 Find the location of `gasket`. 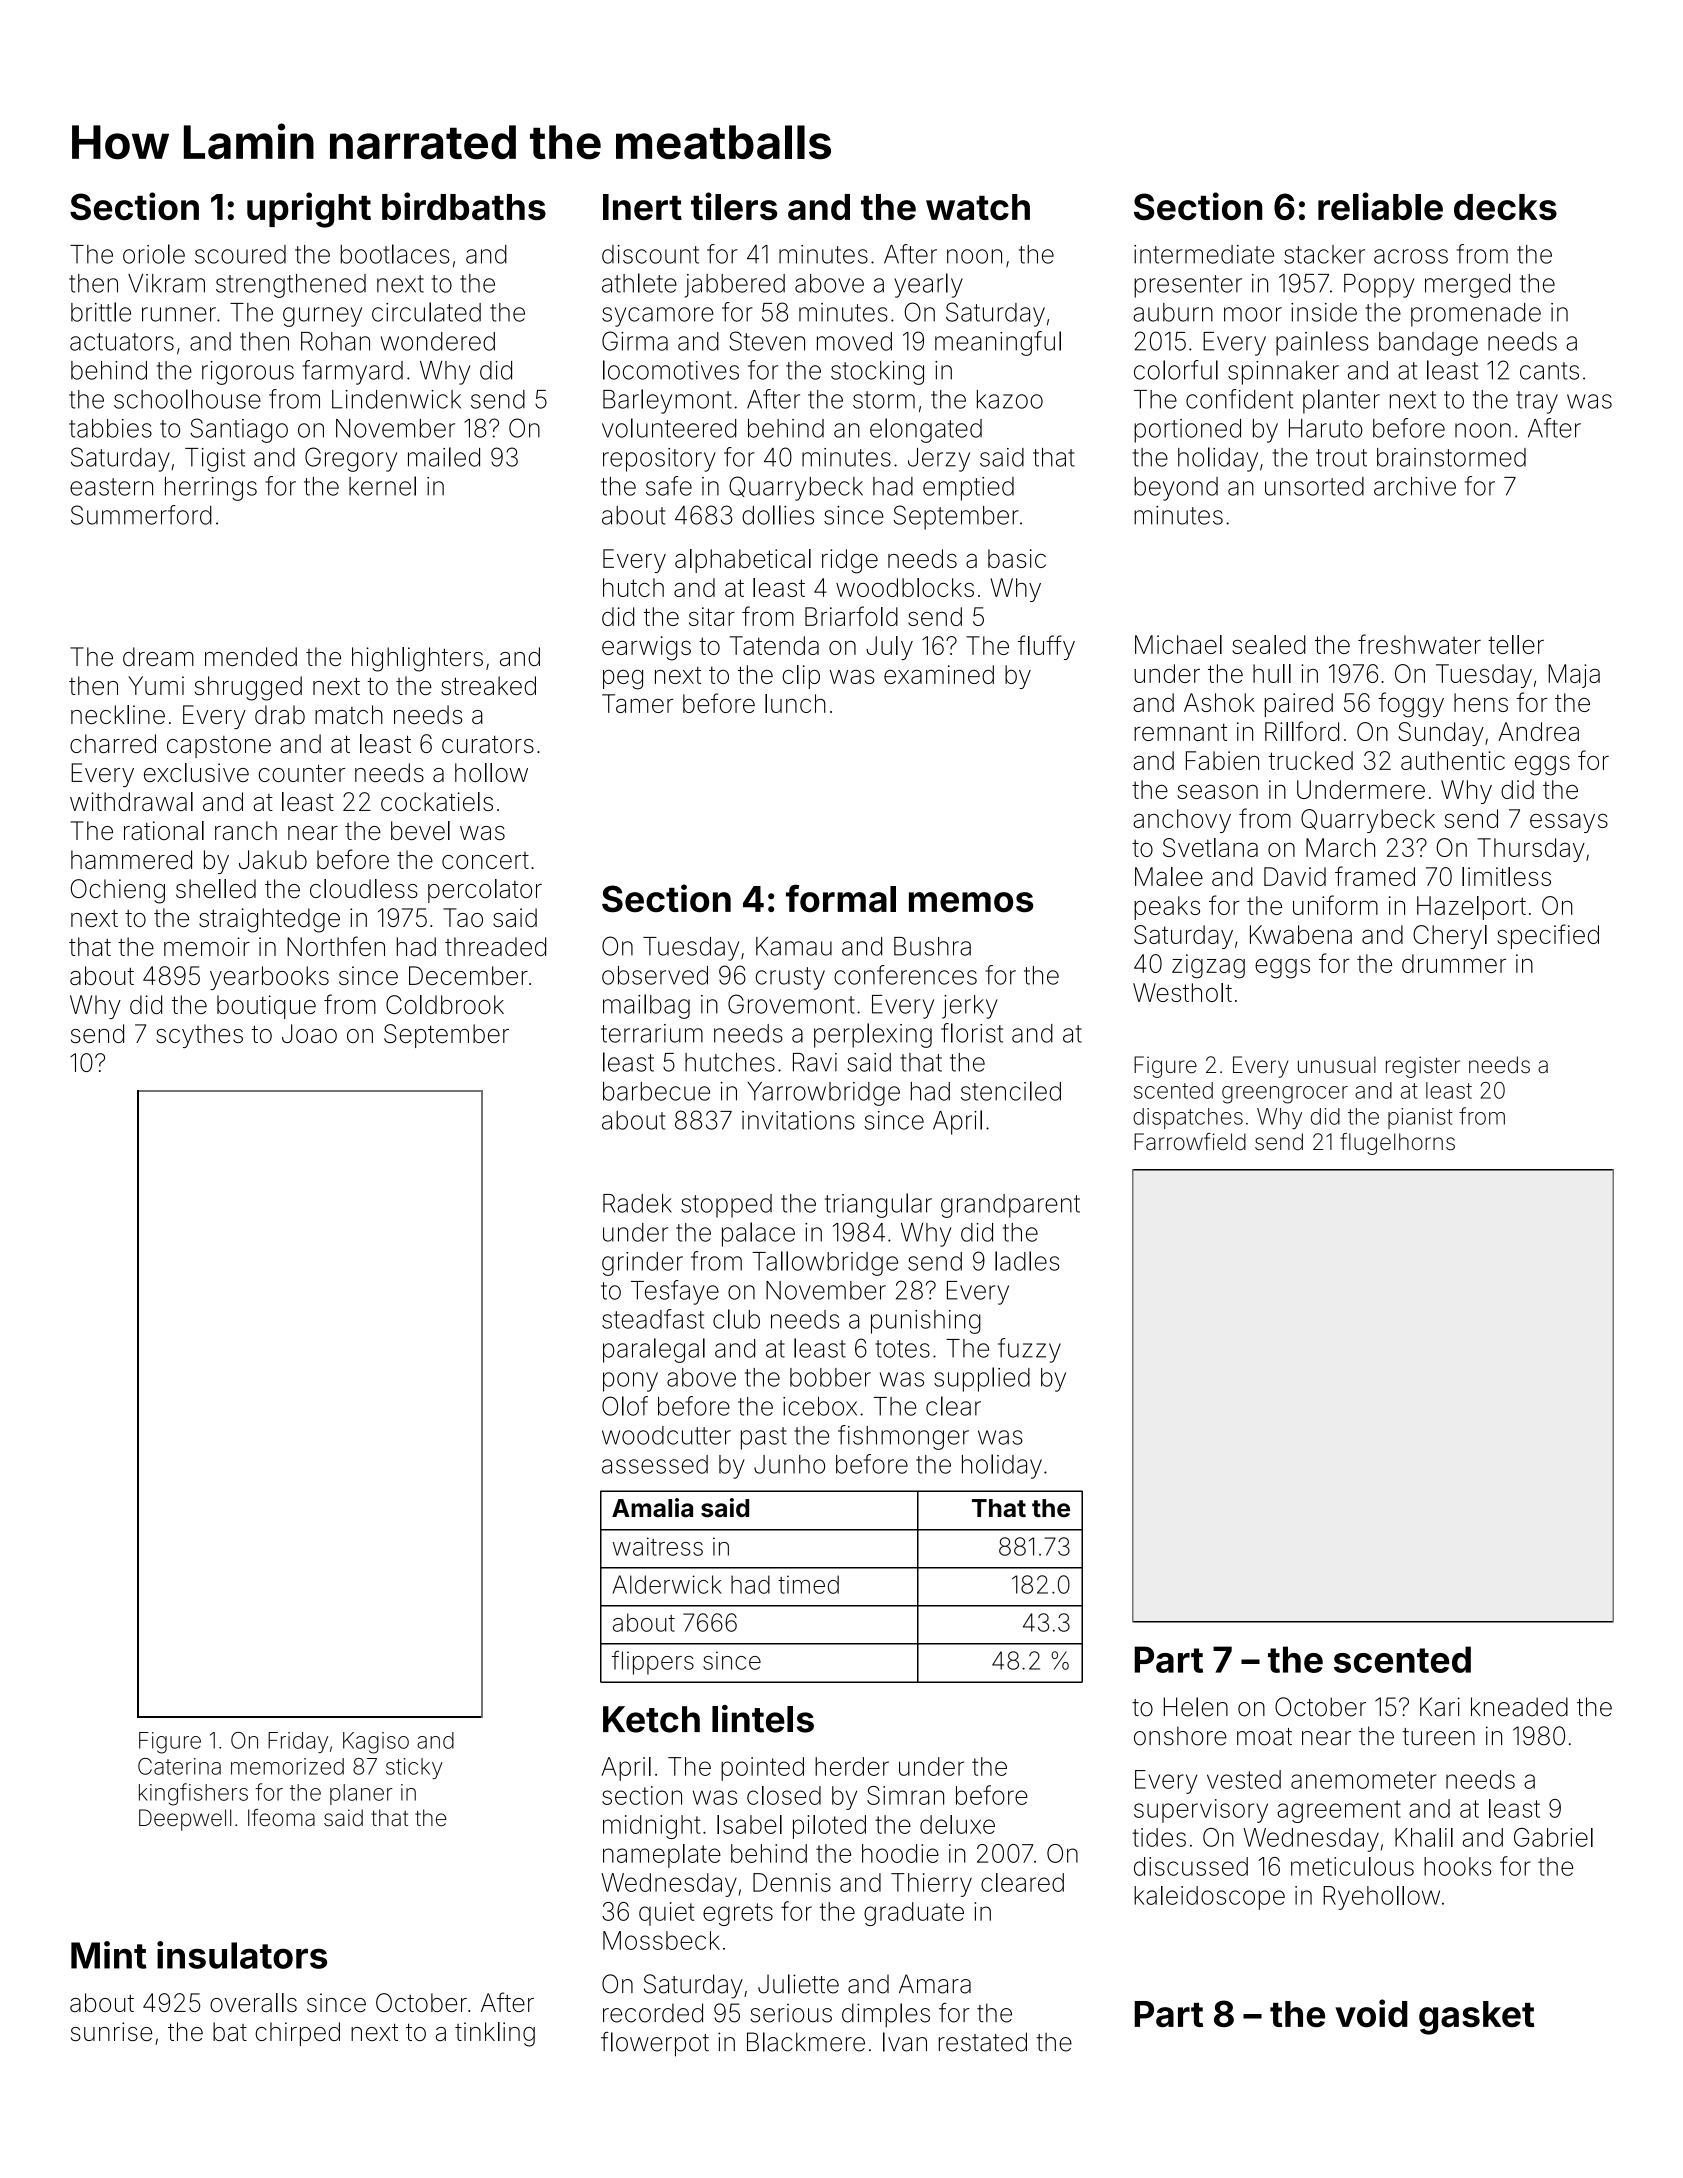

gasket is located at coordinates (1477, 2018).
